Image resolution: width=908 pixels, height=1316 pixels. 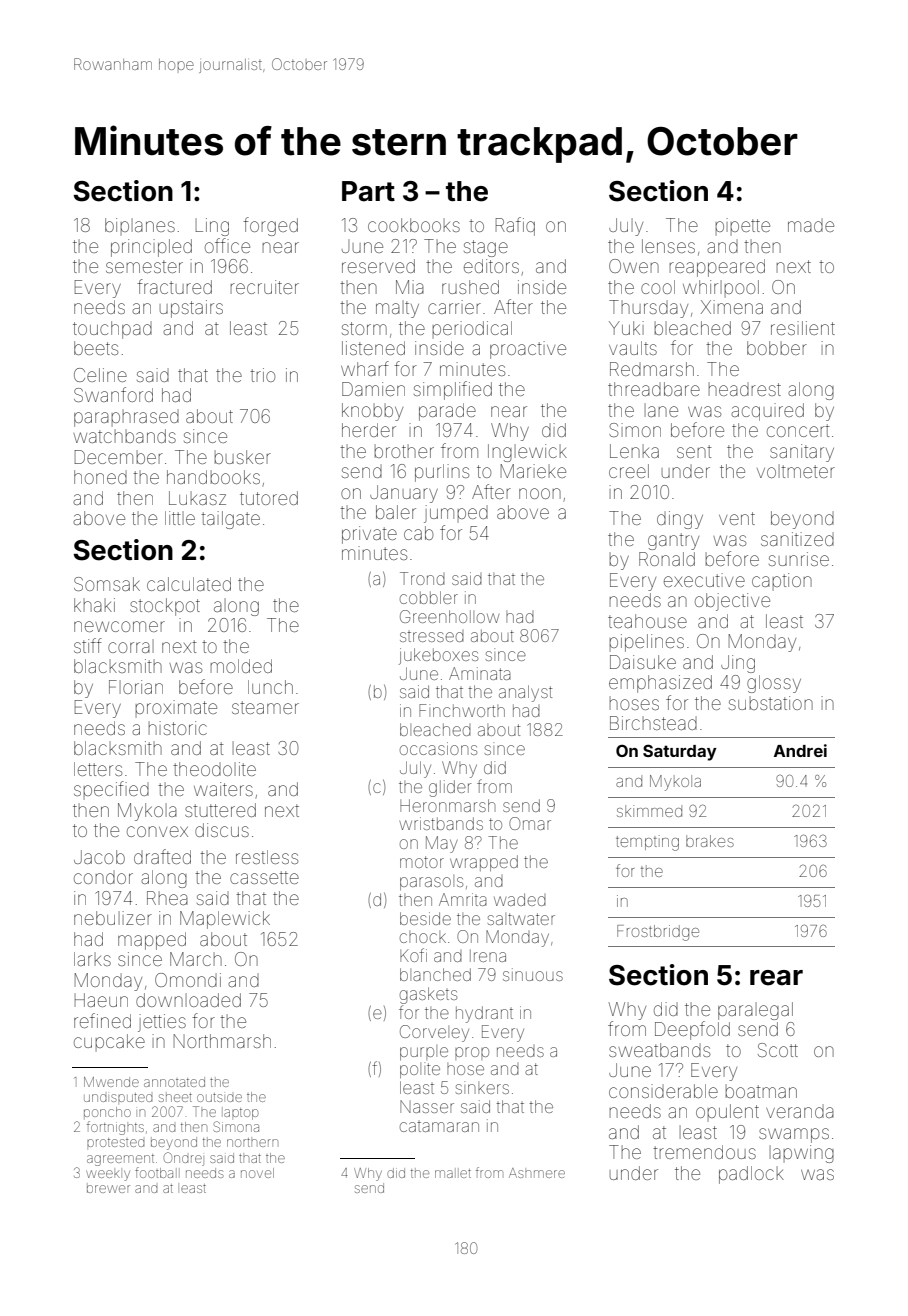 What do you see at coordinates (252, 1142) in the screenshot?
I see `northern` at bounding box center [252, 1142].
